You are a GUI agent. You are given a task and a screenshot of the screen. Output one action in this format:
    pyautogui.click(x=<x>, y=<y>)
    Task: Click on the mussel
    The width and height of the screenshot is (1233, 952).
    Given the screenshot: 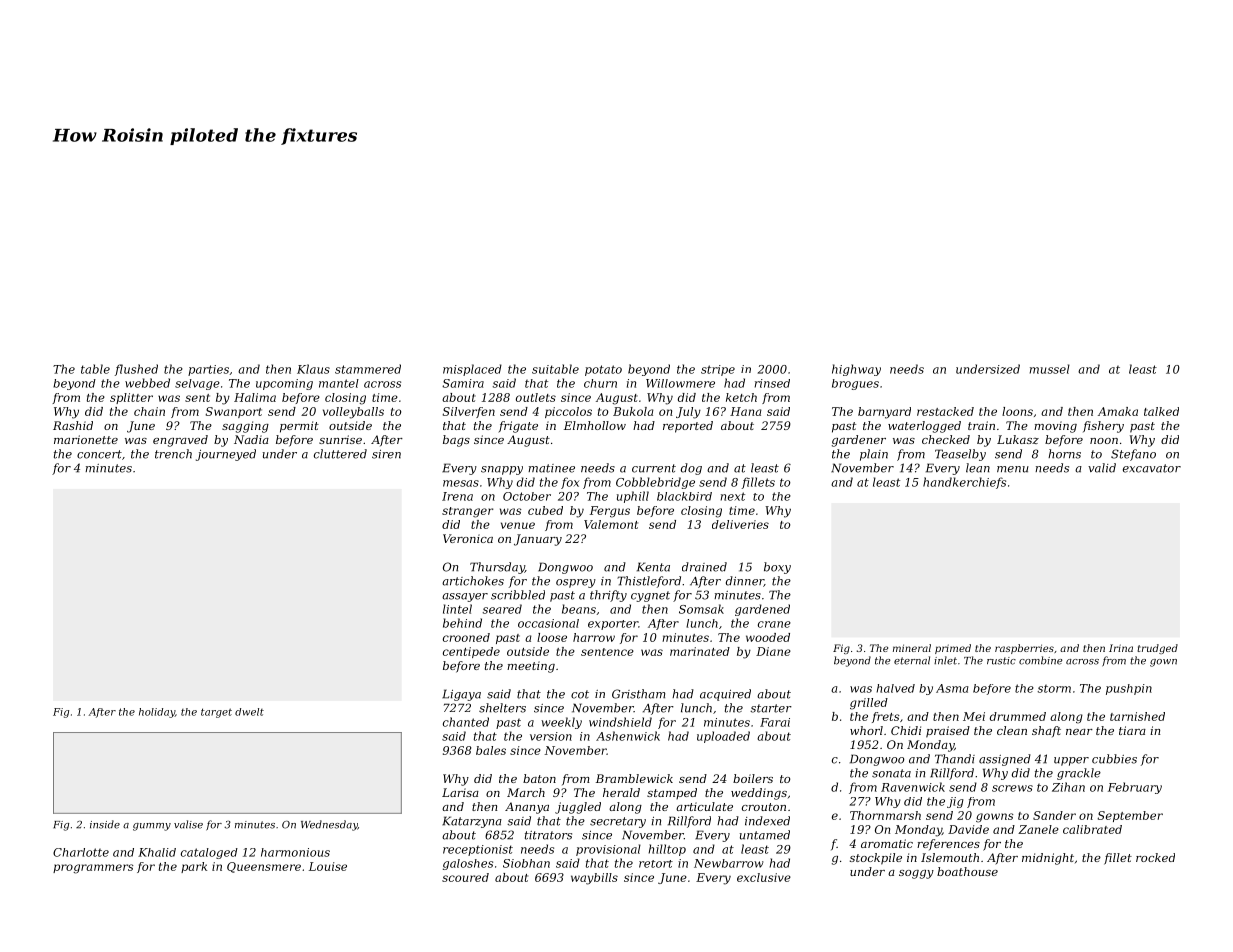 What is the action you would take?
    pyautogui.click(x=1050, y=369)
